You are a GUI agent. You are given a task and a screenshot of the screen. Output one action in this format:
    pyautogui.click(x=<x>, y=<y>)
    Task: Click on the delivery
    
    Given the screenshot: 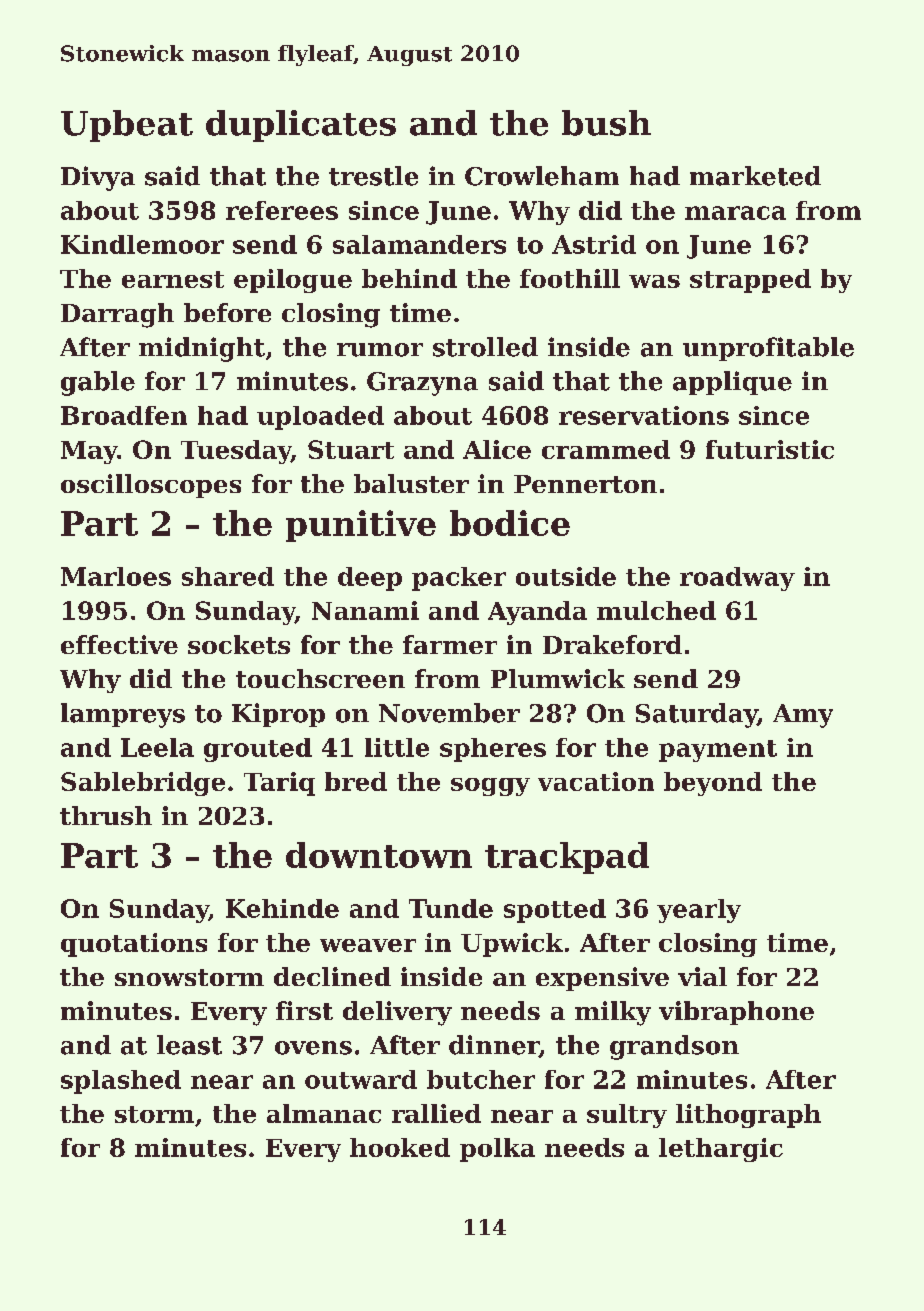 What is the action you would take?
    pyautogui.click(x=397, y=1013)
